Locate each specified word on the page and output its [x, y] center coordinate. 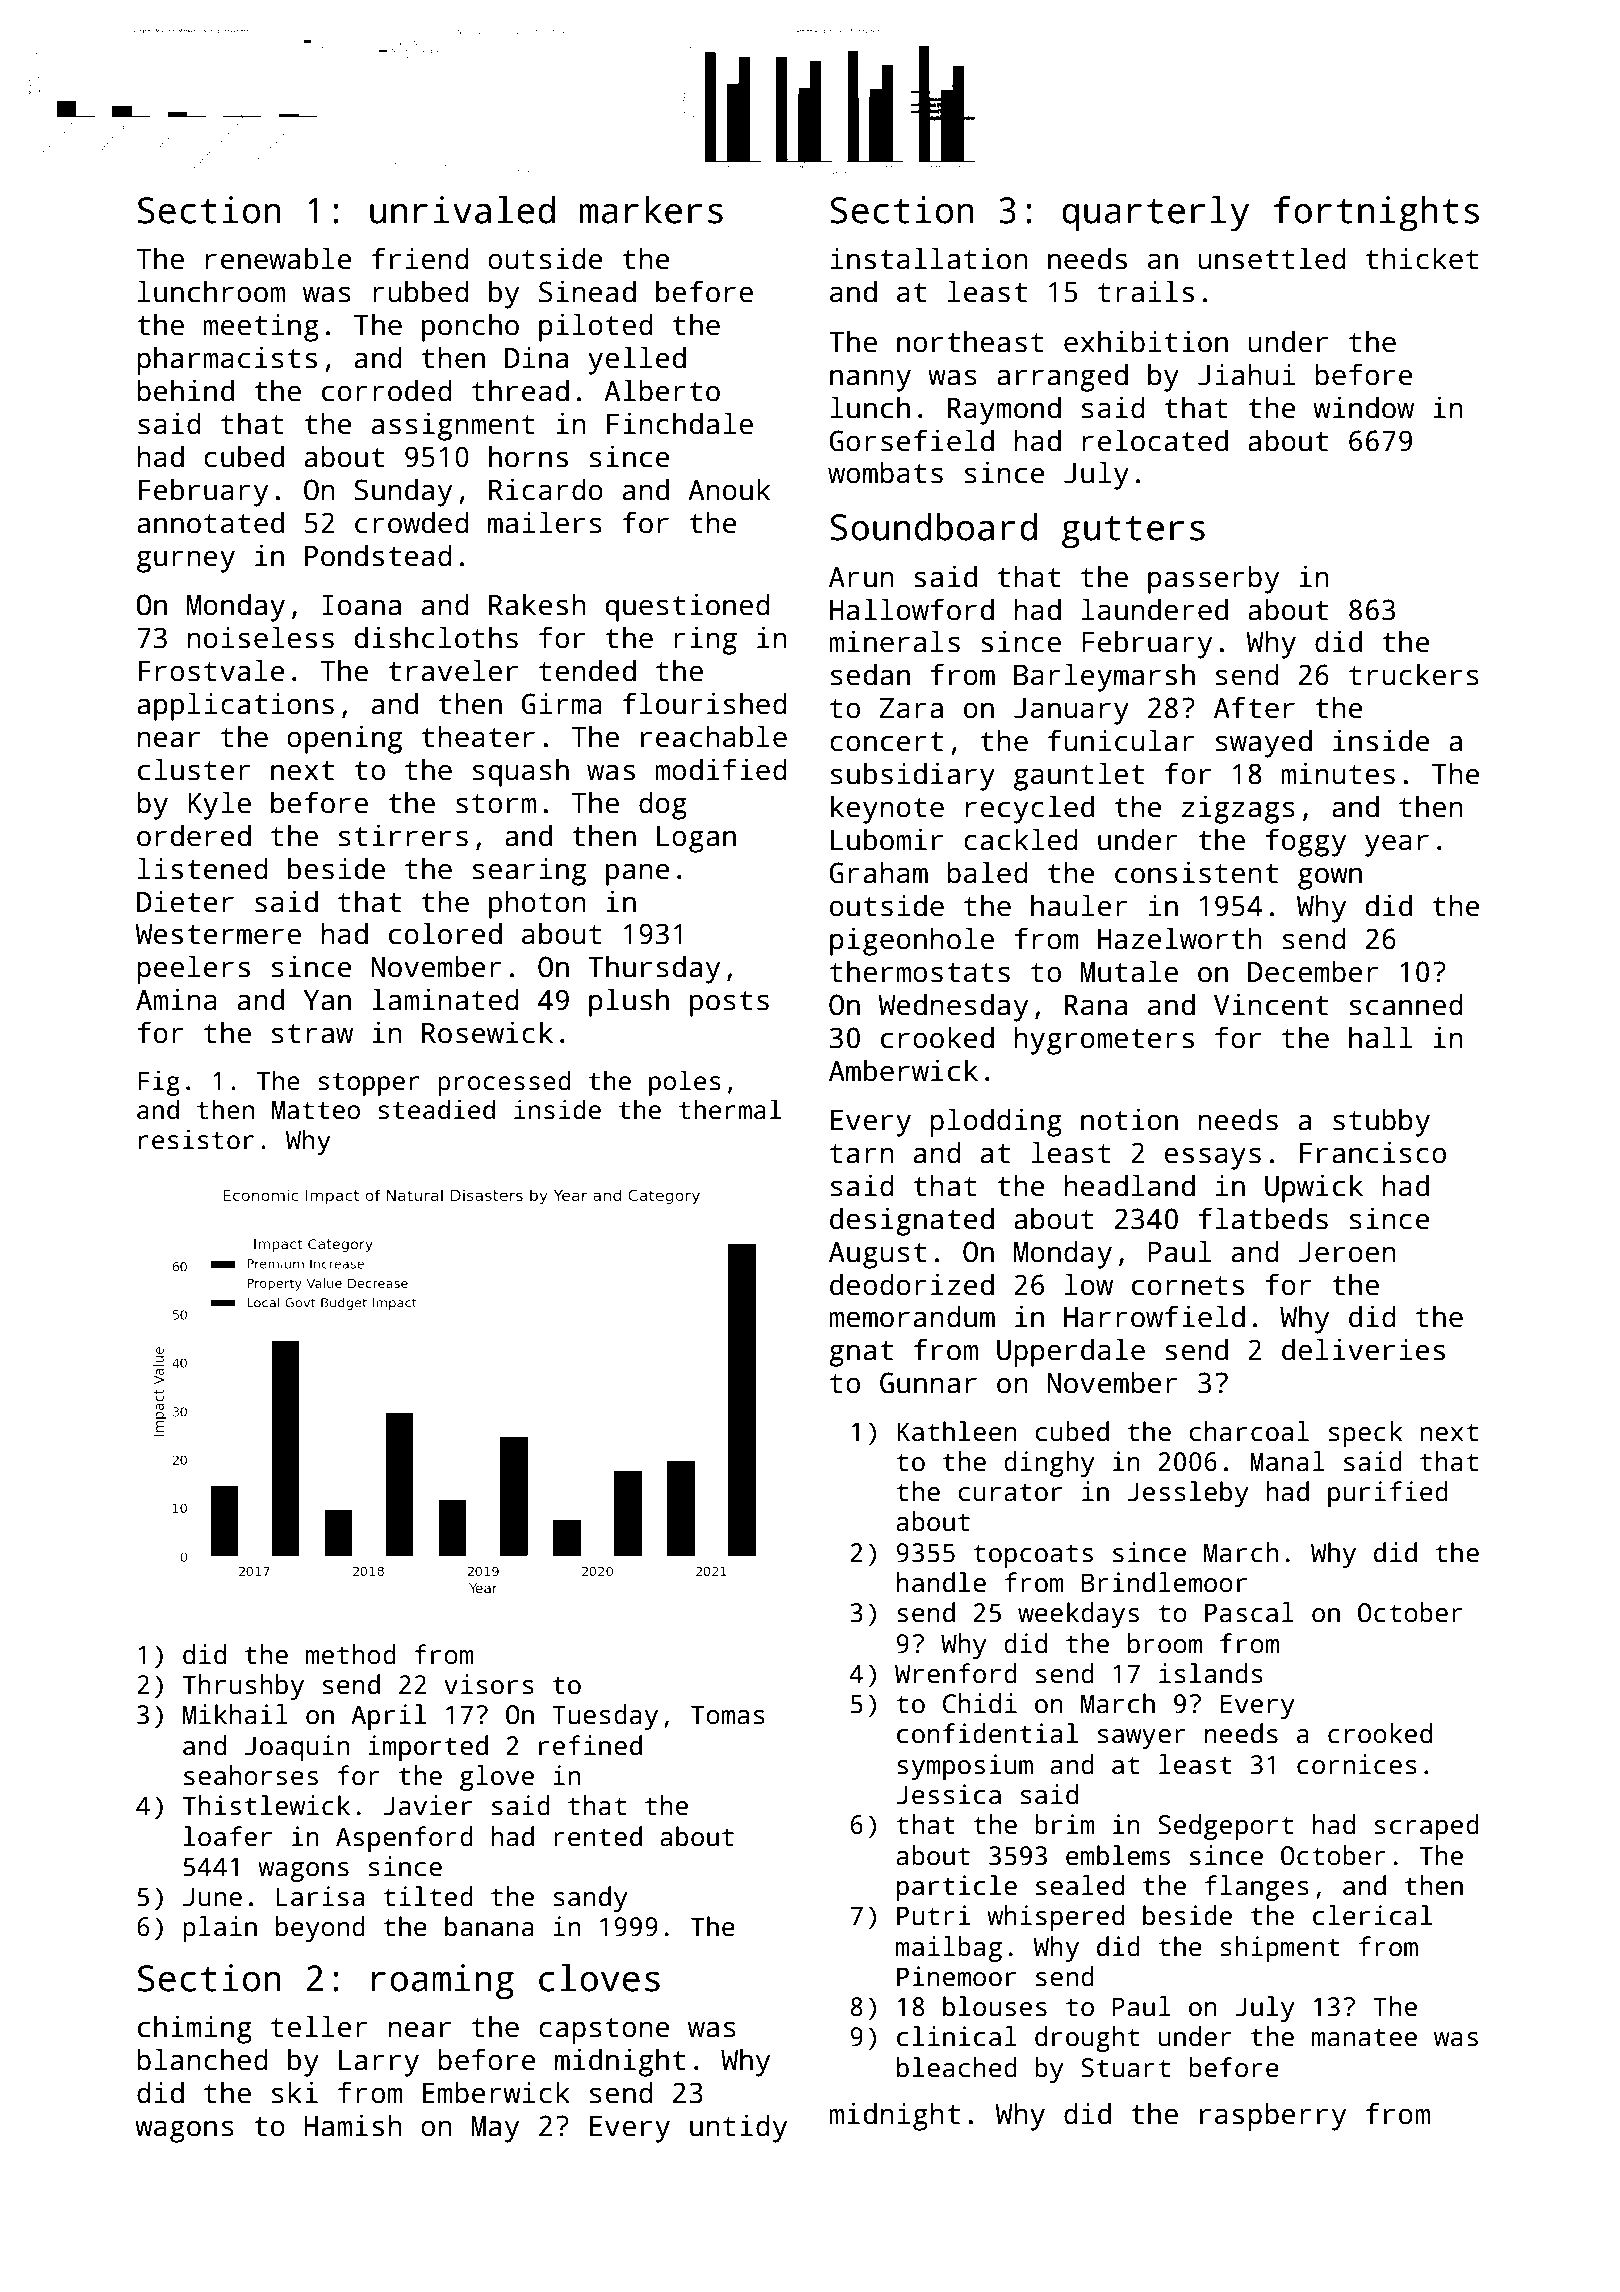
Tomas [728, 1715]
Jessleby [1187, 1494]
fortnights [1376, 214]
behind [185, 390]
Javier [427, 1805]
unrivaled [462, 210]
